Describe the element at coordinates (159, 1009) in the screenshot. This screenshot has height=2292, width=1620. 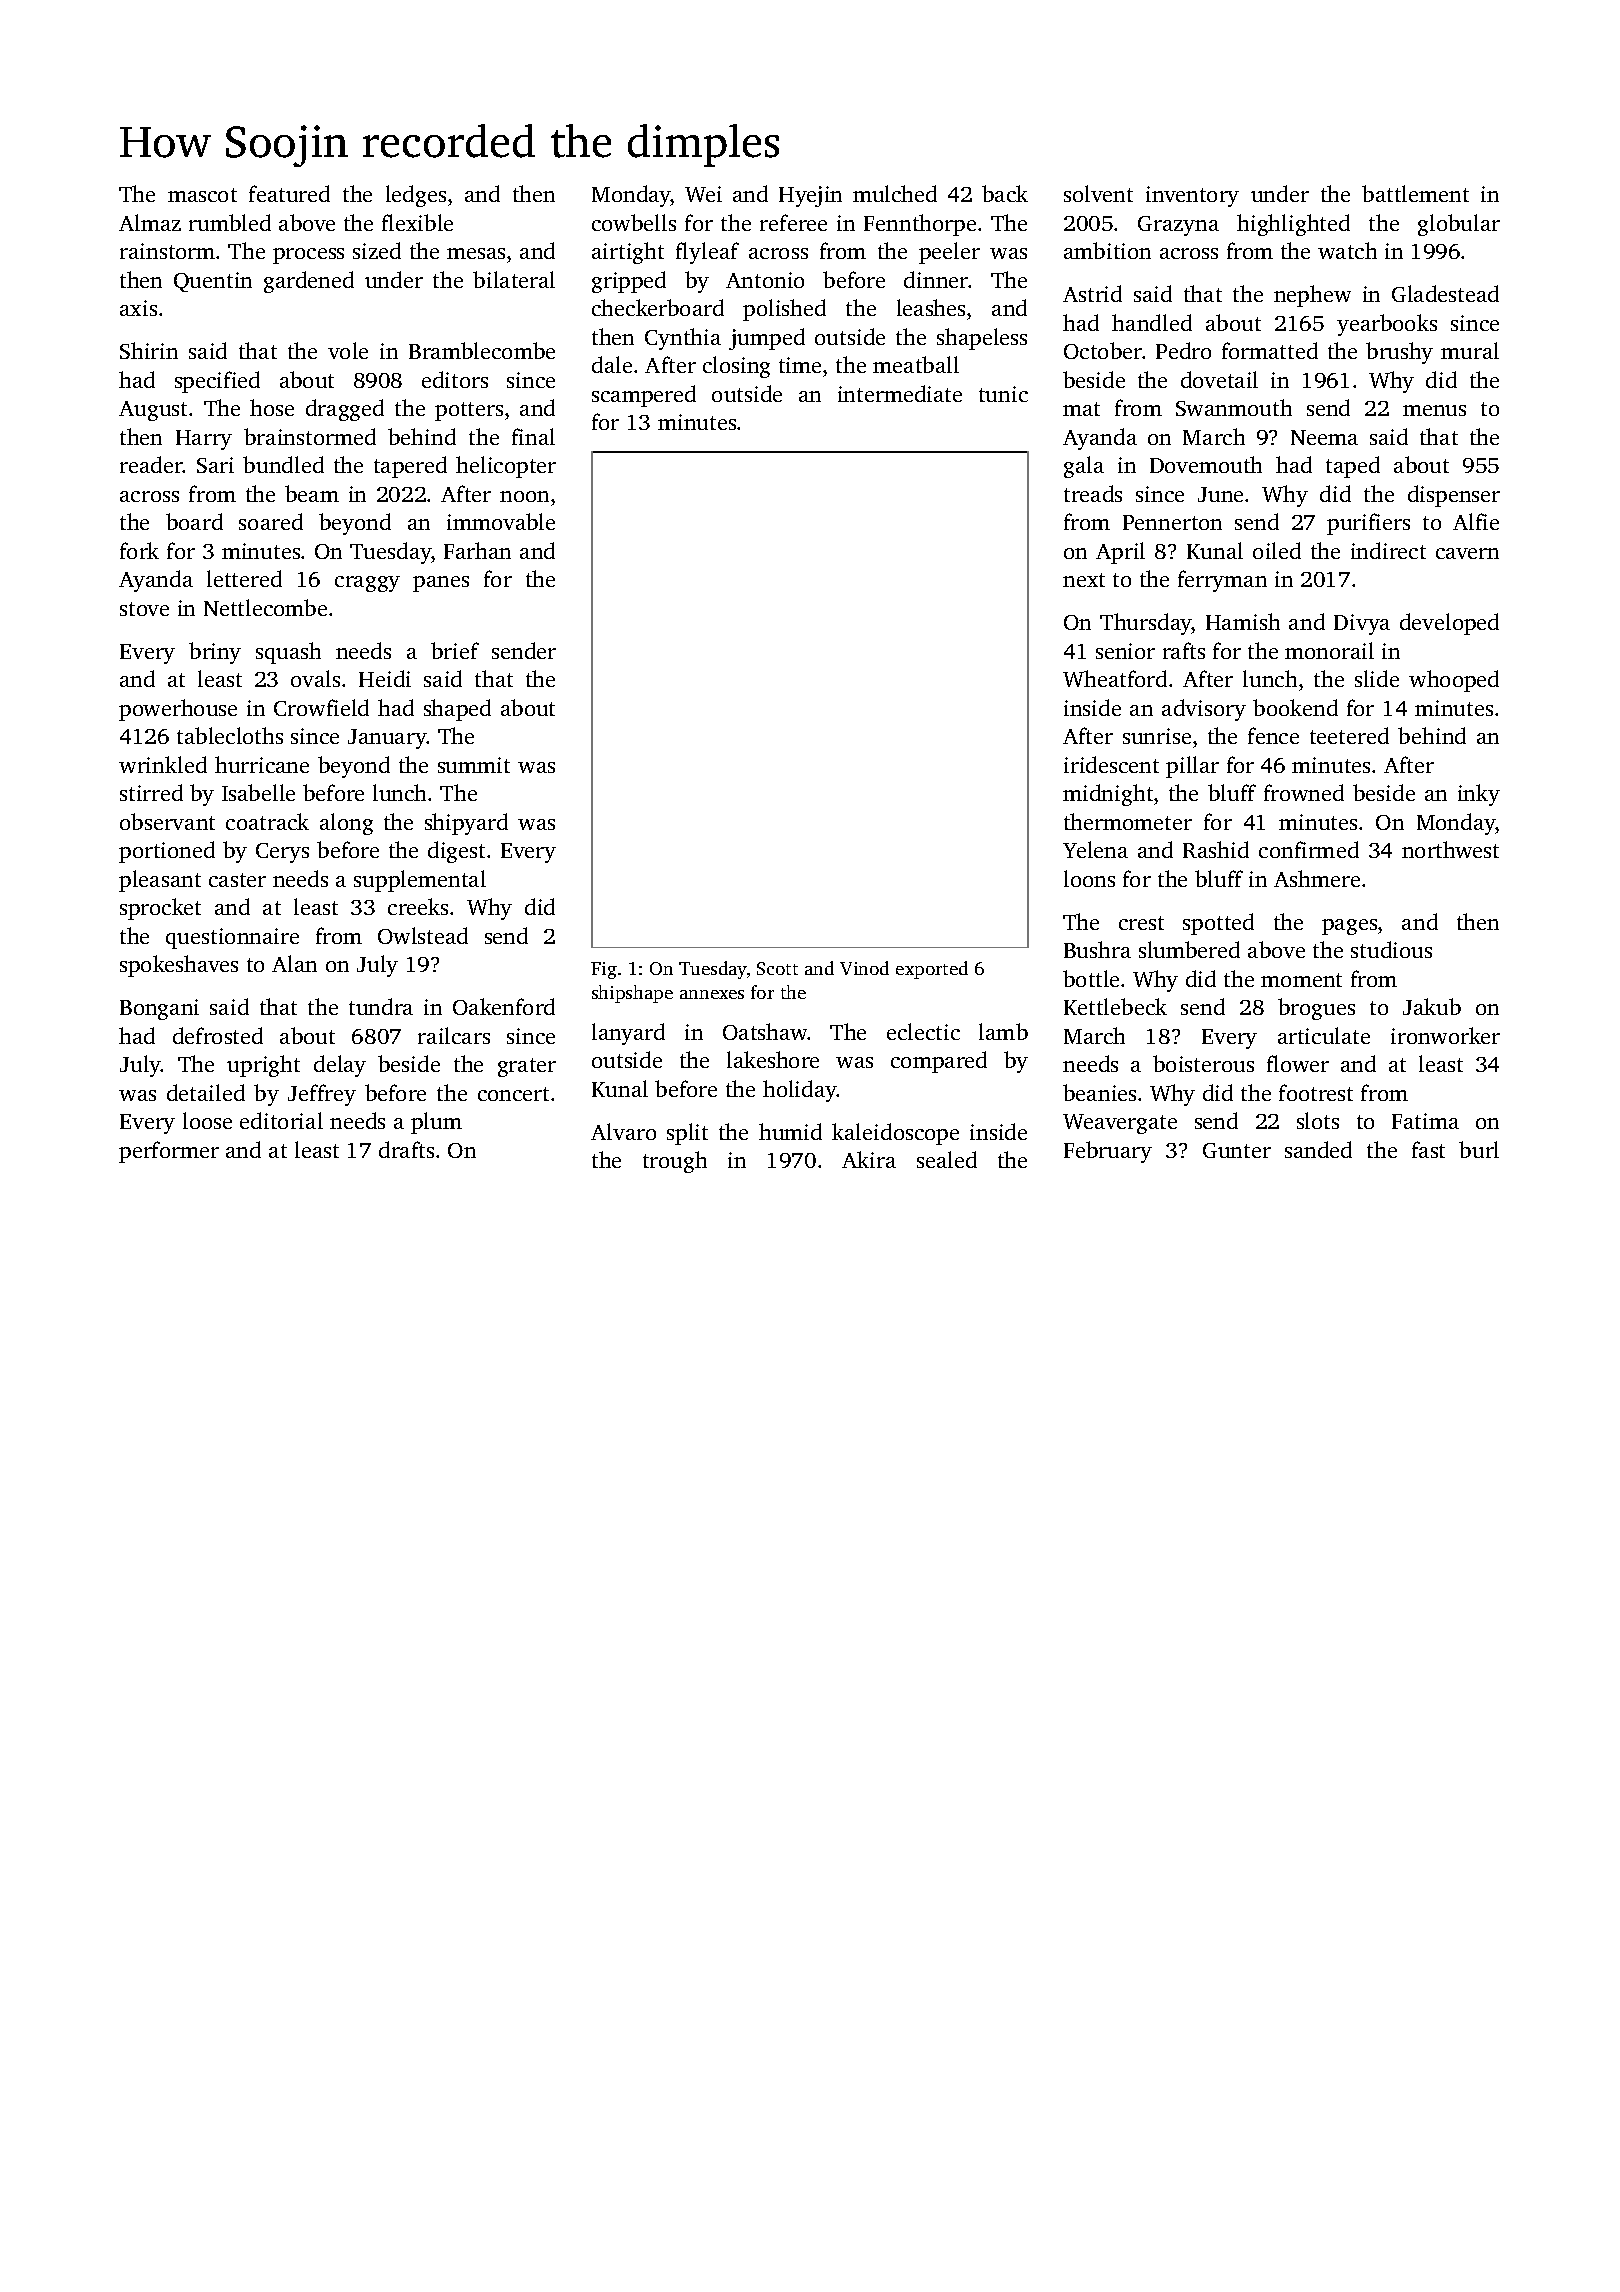
I see `Bongani` at that location.
